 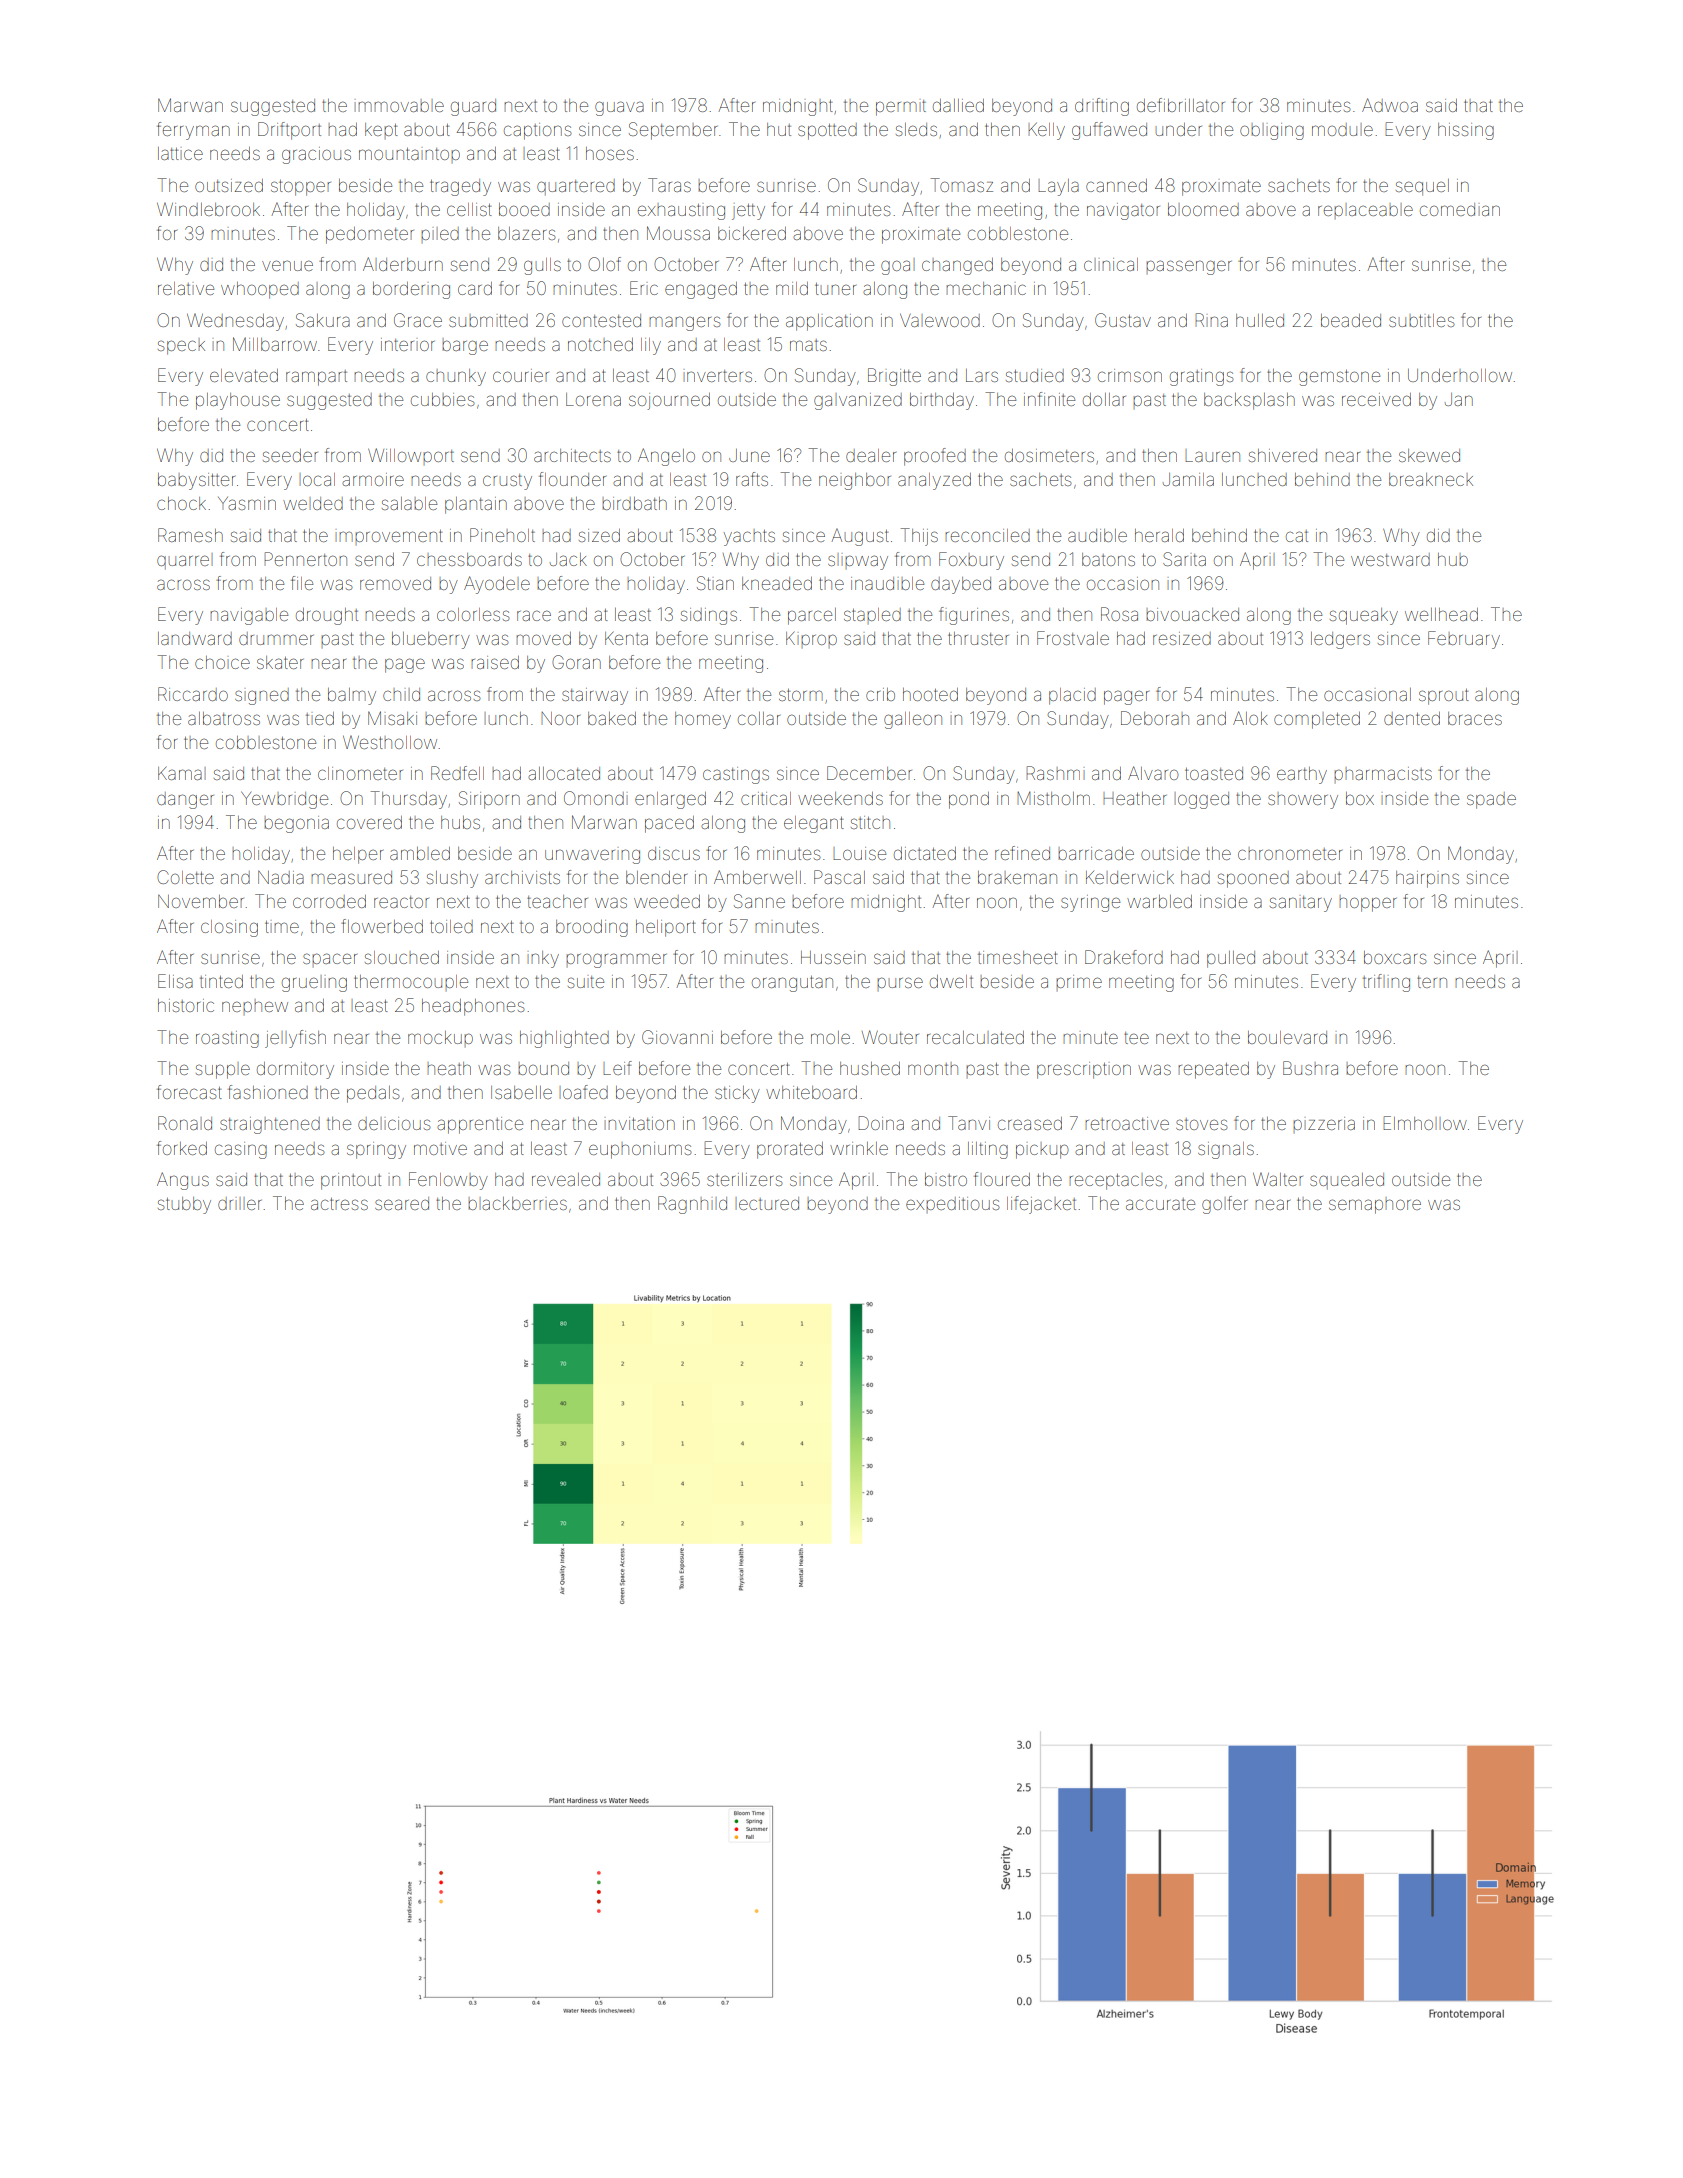 What do you see at coordinates (181, 347) in the screenshot?
I see `speck` at bounding box center [181, 347].
